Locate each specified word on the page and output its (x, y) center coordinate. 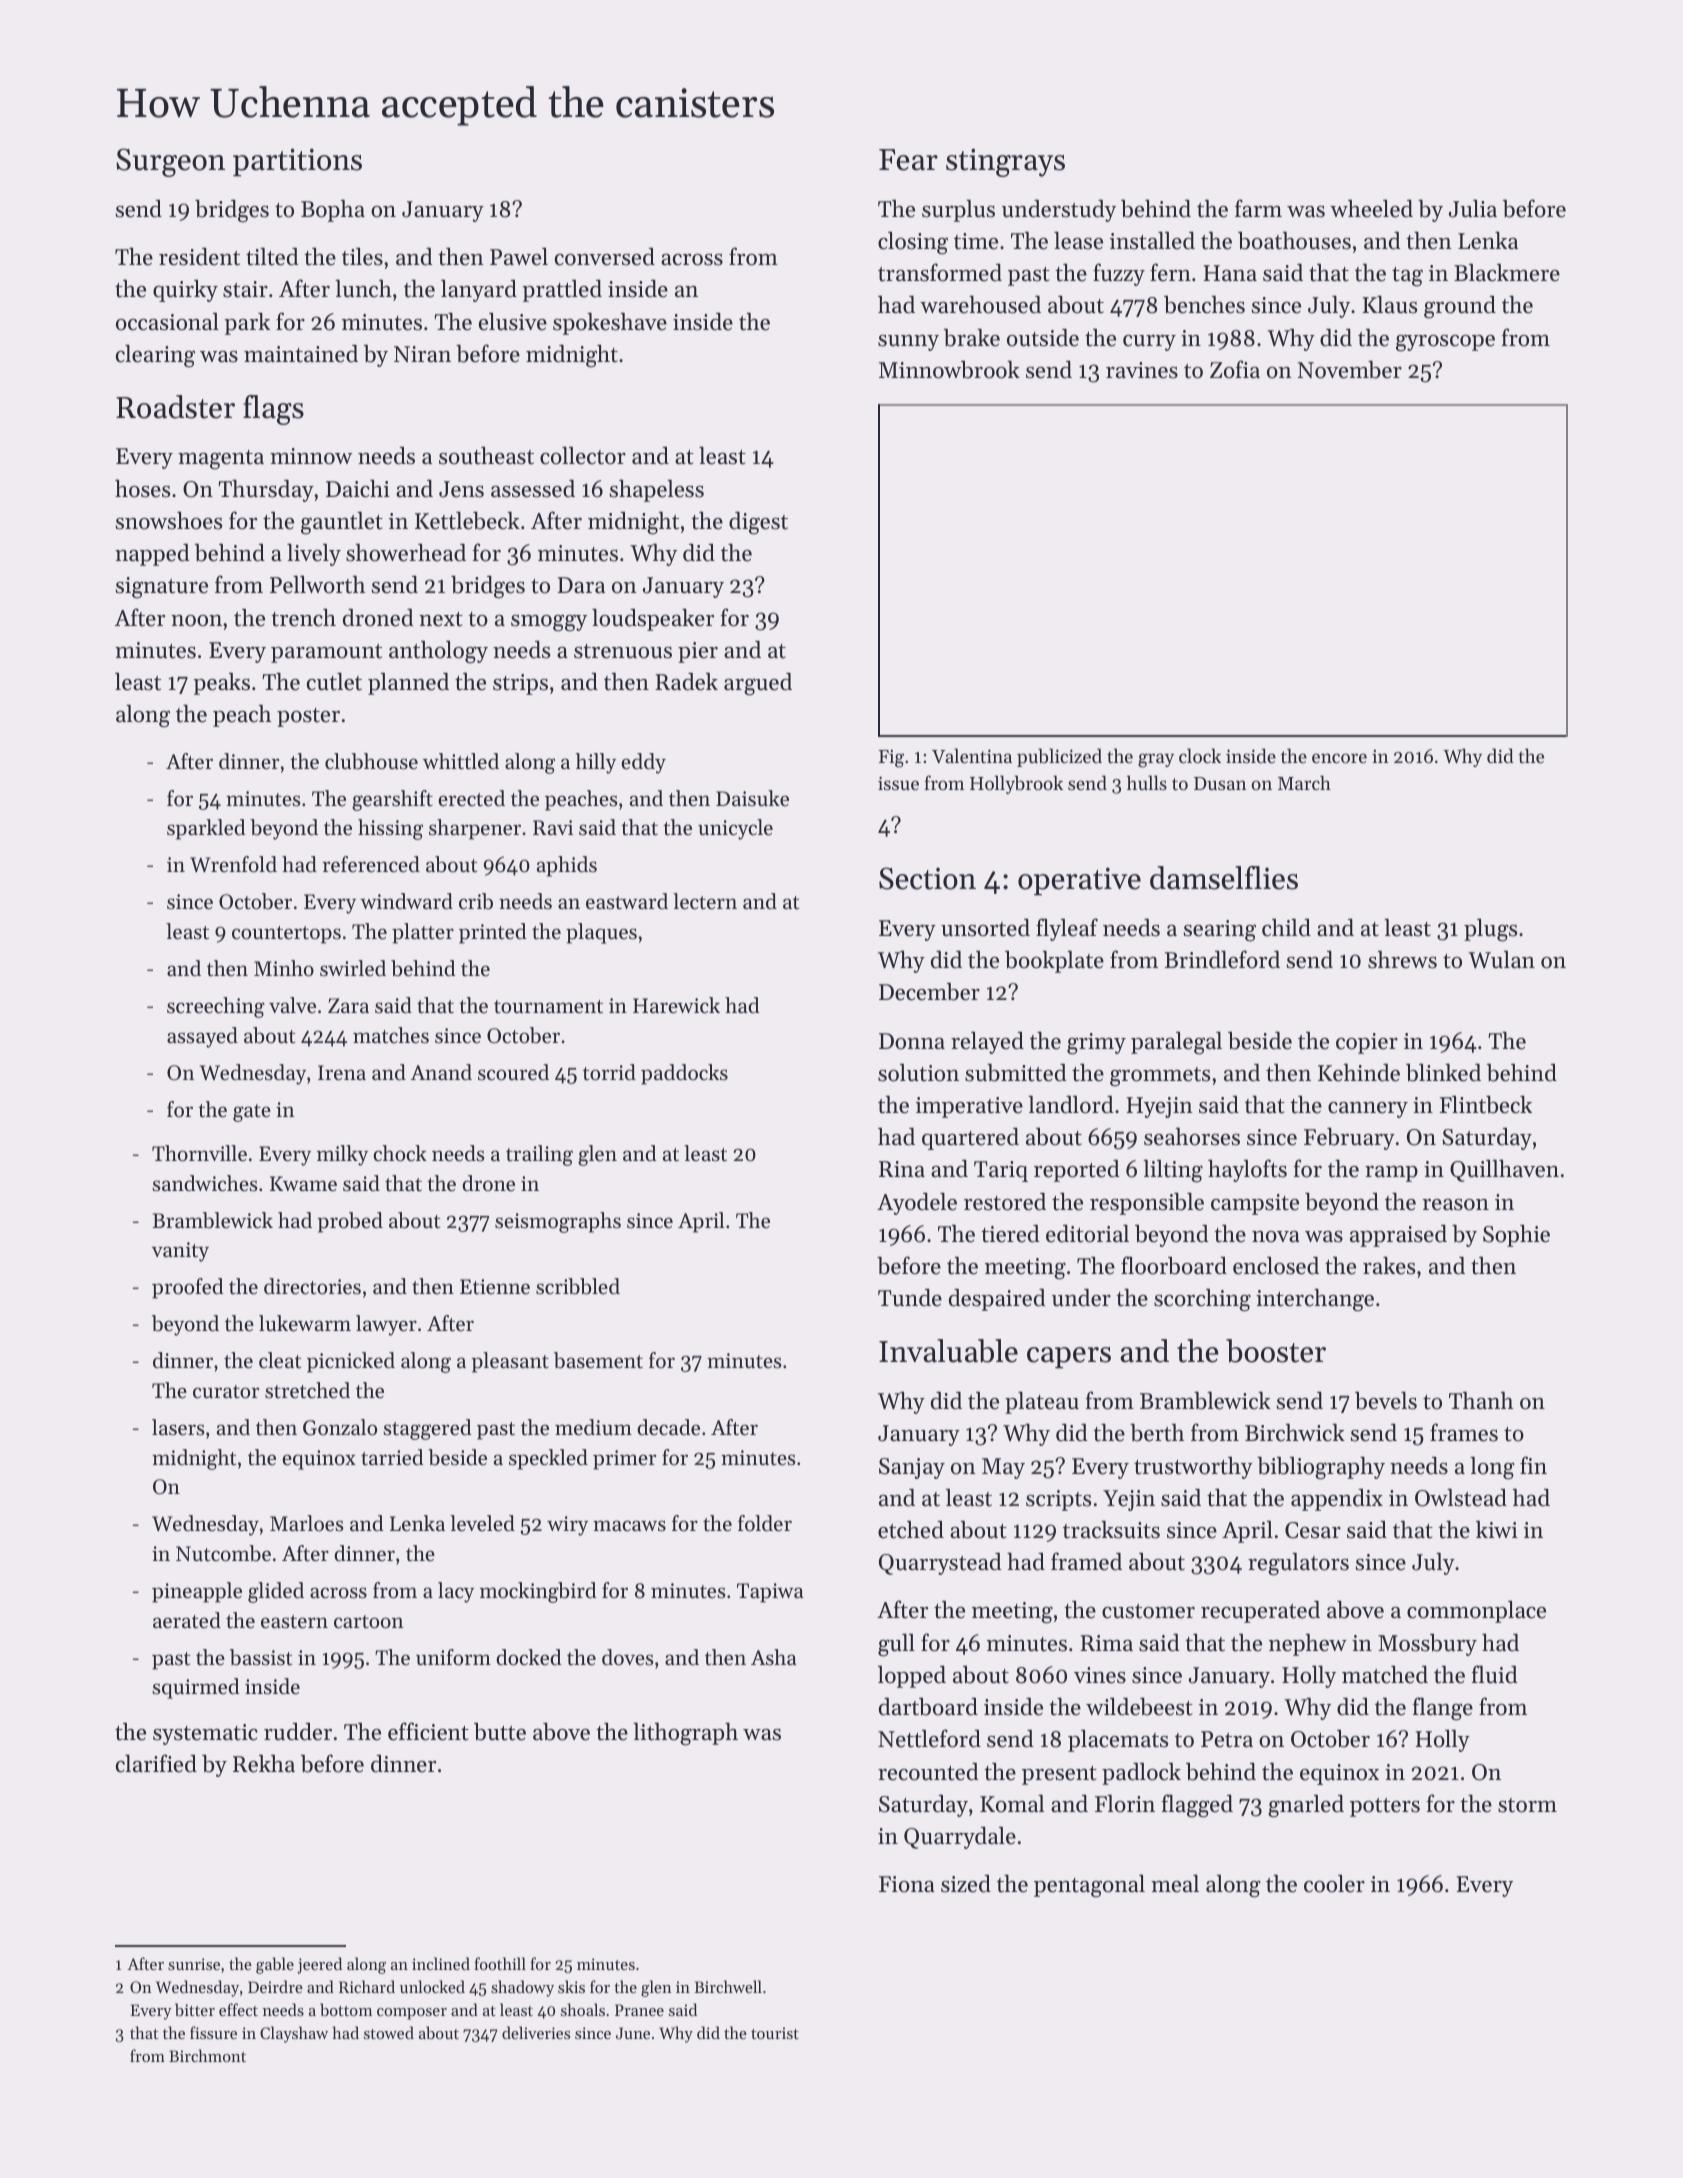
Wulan (1501, 959)
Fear (908, 160)
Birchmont (207, 2055)
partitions (297, 162)
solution (918, 1072)
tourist (775, 2033)
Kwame (303, 1184)
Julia (1473, 208)
